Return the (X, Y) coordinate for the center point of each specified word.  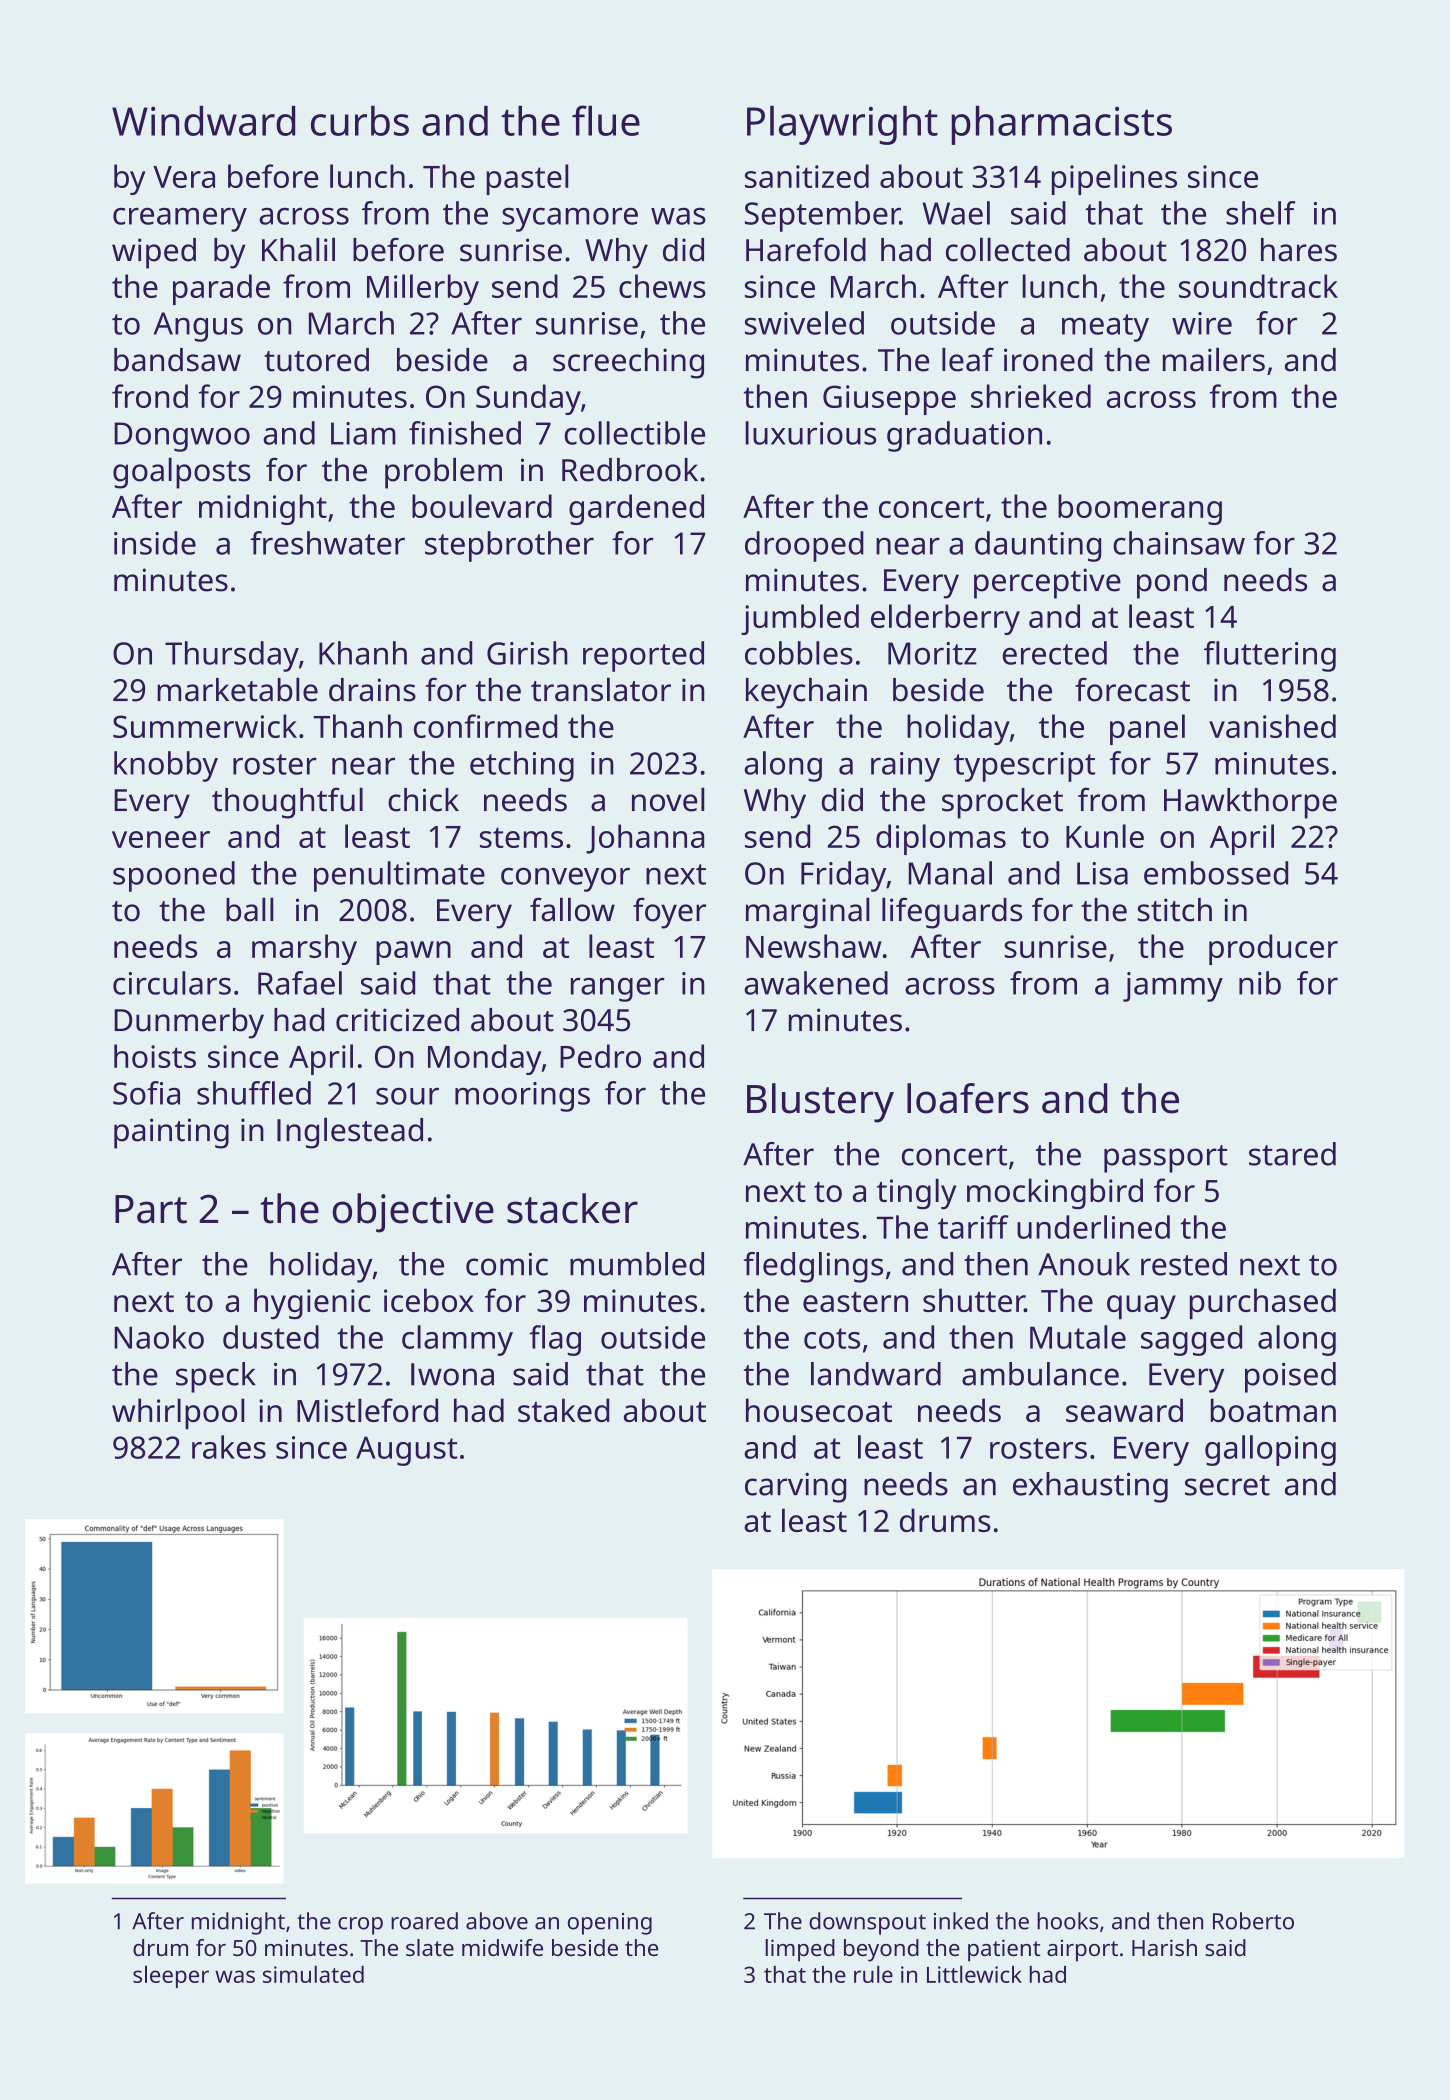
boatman (1273, 1410)
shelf (1260, 213)
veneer (161, 839)
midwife (502, 1947)
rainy (905, 767)
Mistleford (367, 1410)
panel (1147, 729)
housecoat (819, 1410)
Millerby (423, 289)
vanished (1272, 726)
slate (430, 1947)
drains (372, 690)
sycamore (570, 219)
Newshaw (814, 946)
